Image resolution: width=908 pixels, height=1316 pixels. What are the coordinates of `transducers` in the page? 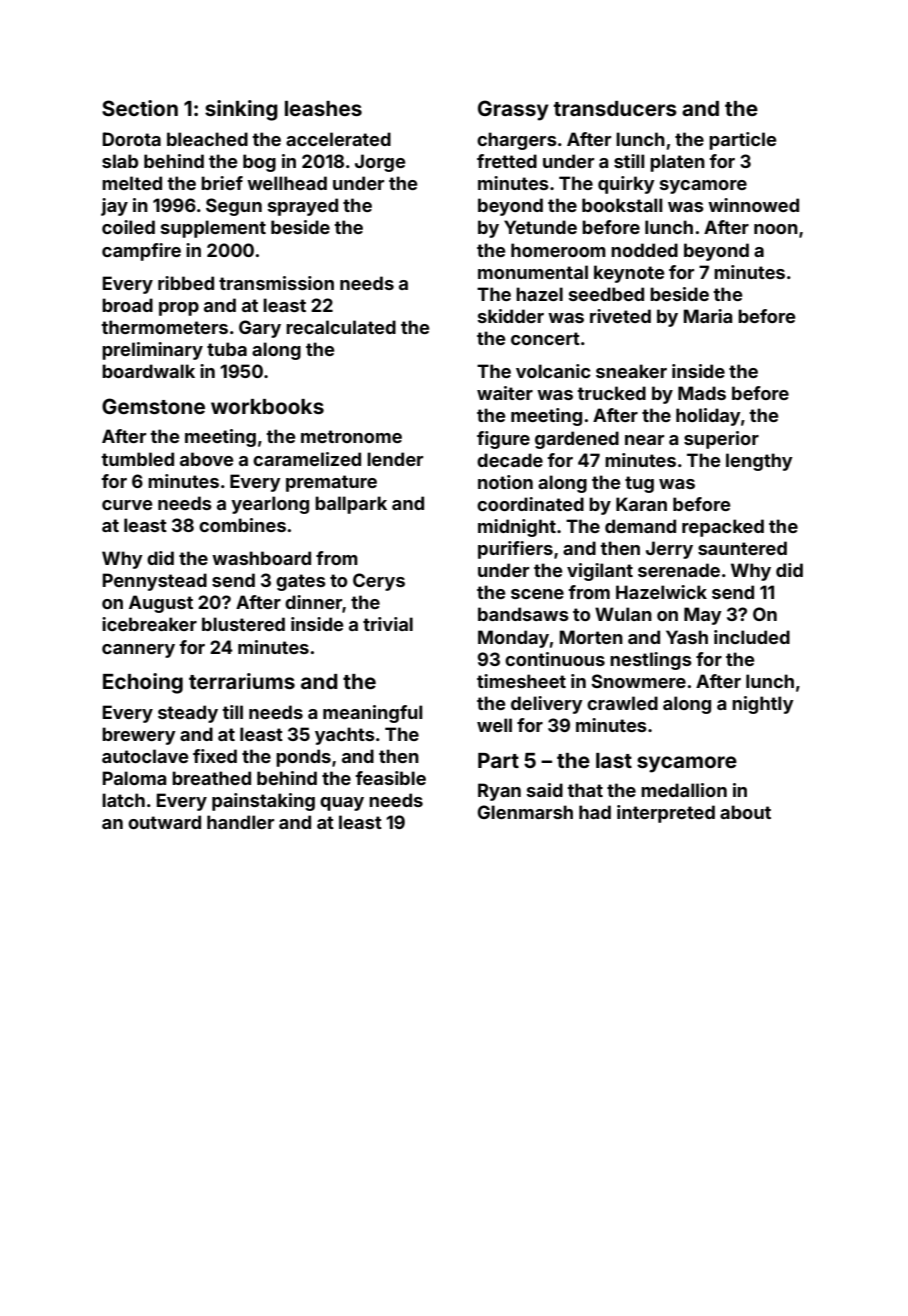 It's located at (615, 108).
